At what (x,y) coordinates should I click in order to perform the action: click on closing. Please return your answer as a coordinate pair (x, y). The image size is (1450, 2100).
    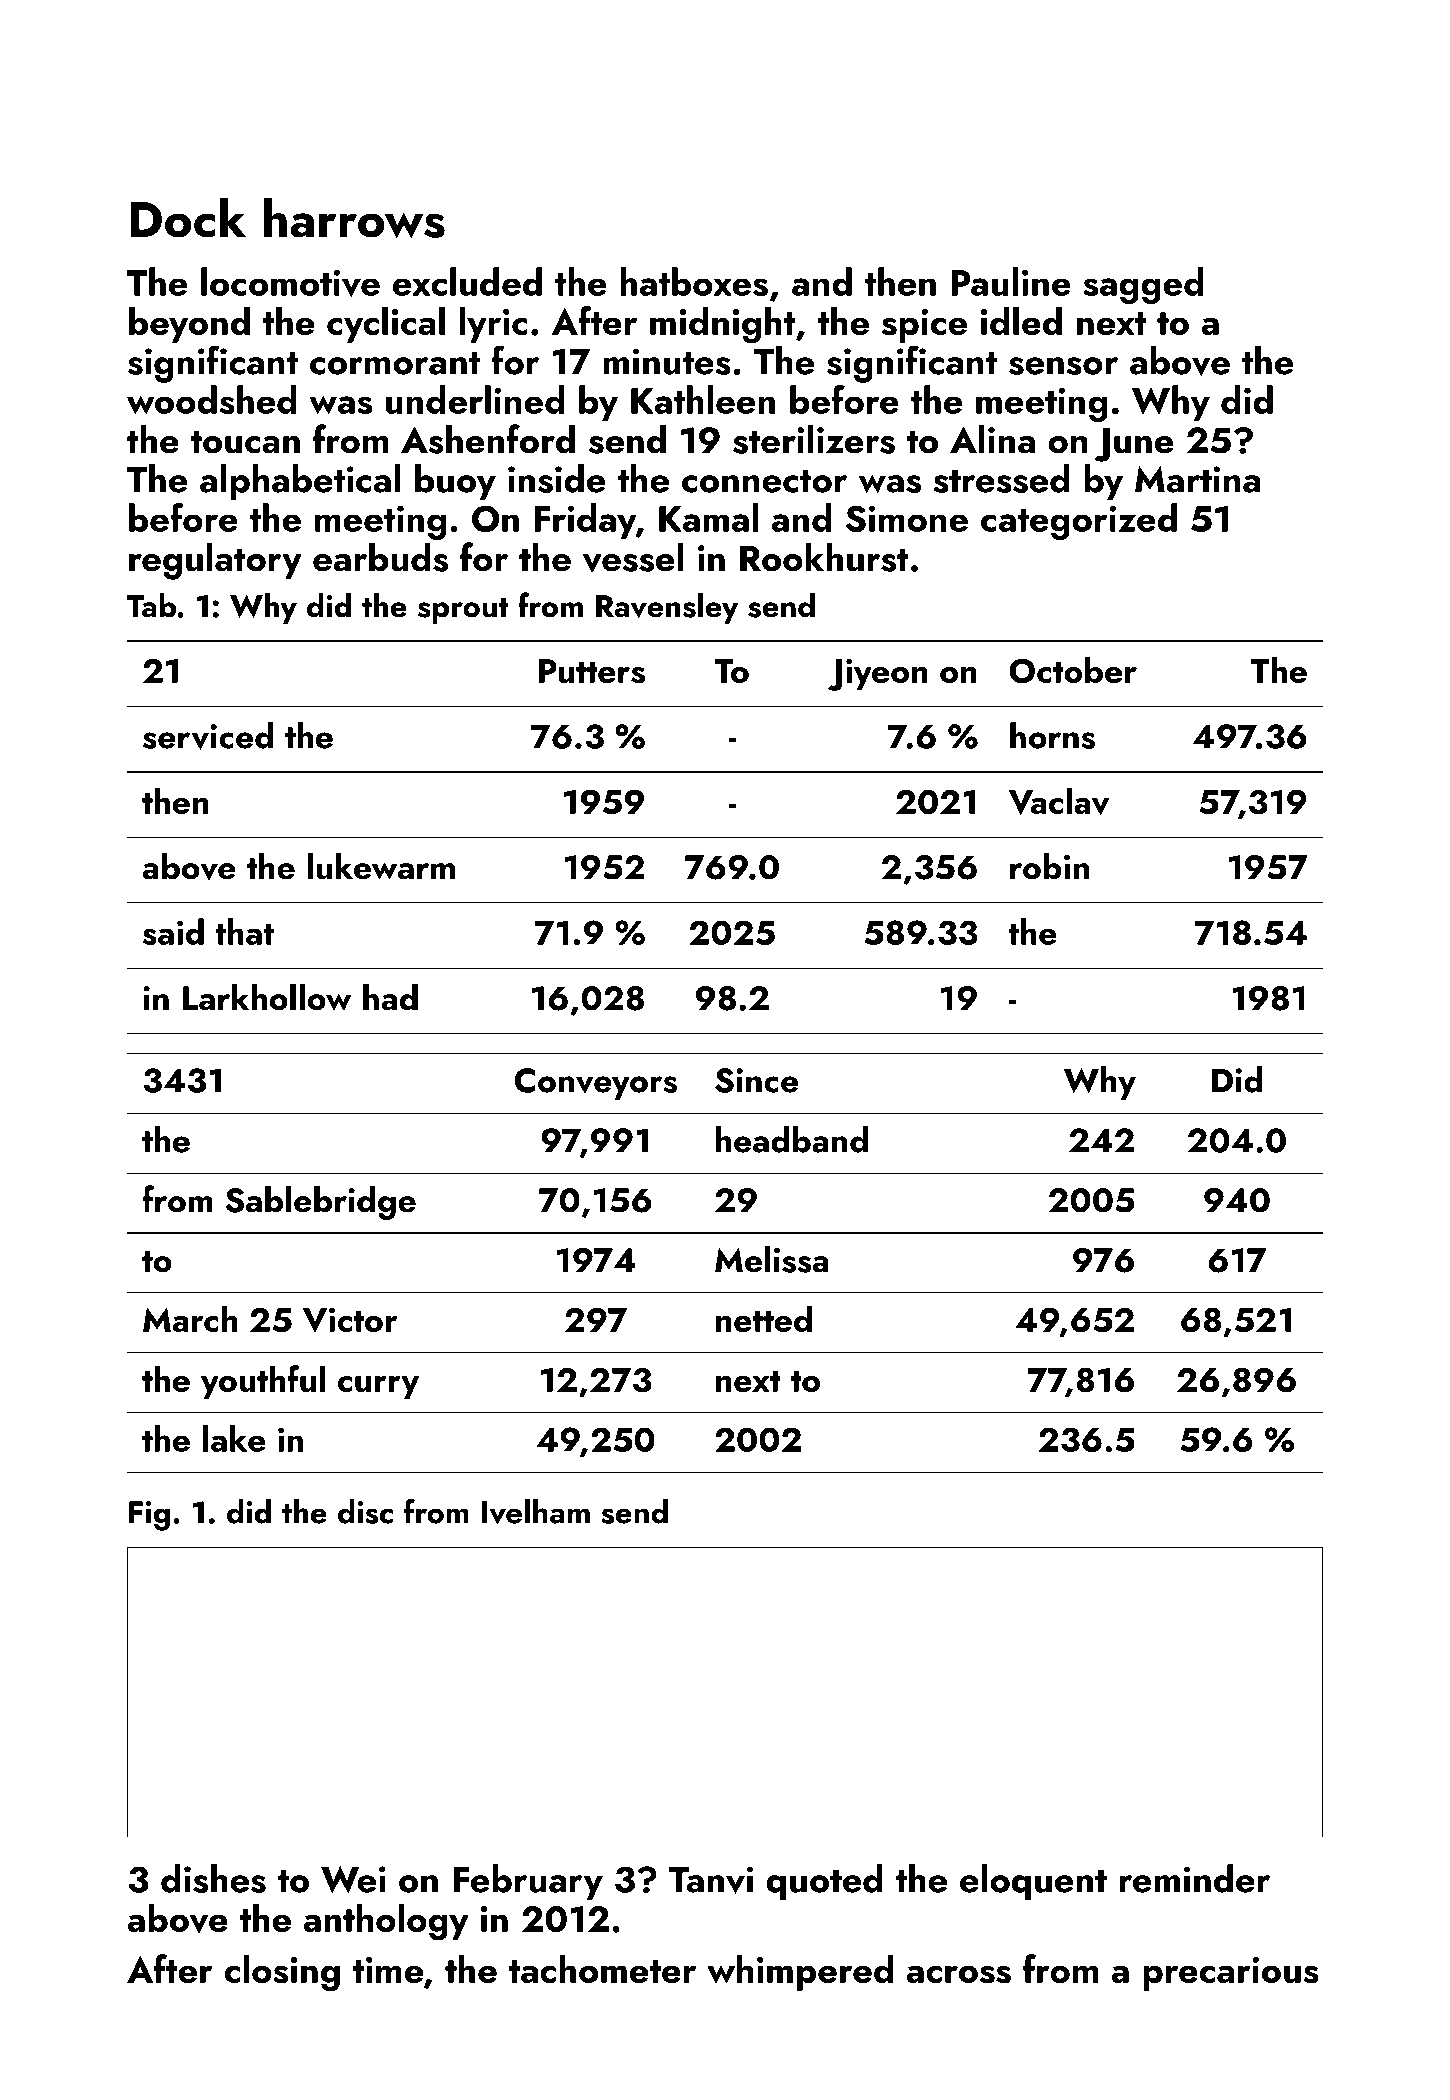
    Looking at the image, I should click on (282, 1973).
